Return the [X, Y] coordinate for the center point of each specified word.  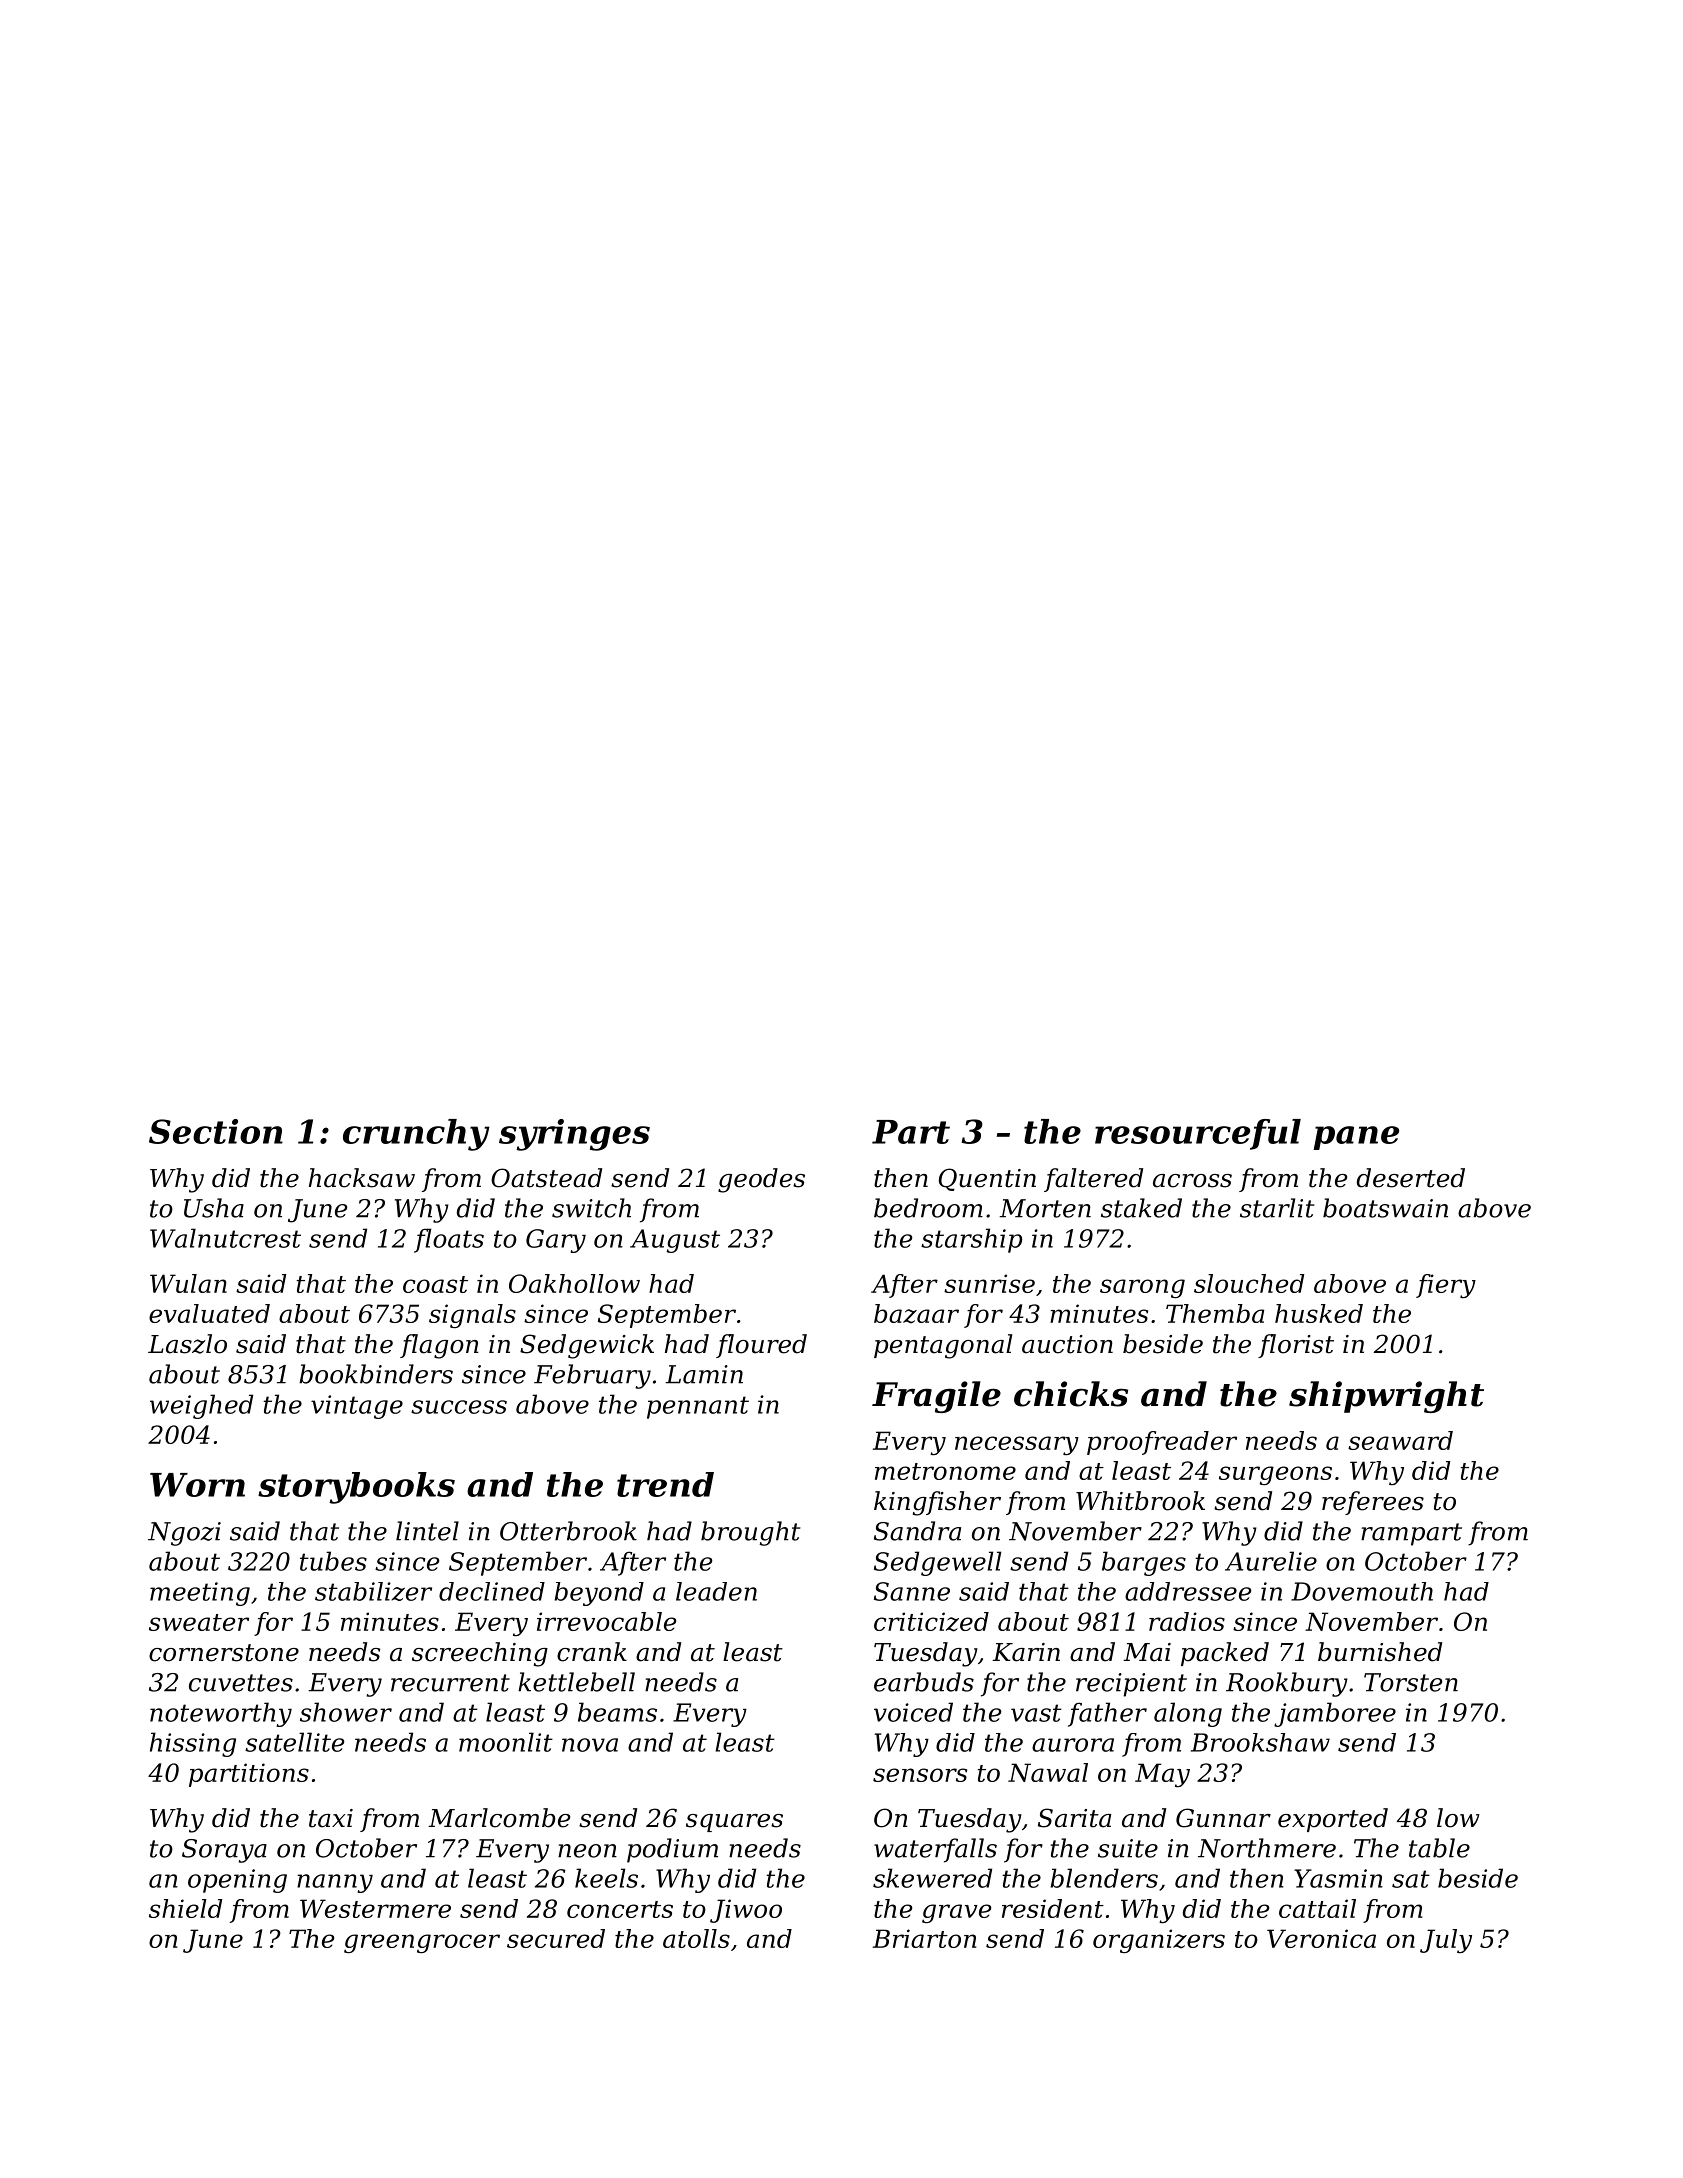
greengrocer [422, 1943]
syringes [574, 1135]
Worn [197, 1485]
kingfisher [937, 1503]
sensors [920, 1775]
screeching [480, 1654]
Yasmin [1338, 1878]
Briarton [924, 1938]
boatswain [1385, 1208]
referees [1373, 1503]
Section [216, 1131]
